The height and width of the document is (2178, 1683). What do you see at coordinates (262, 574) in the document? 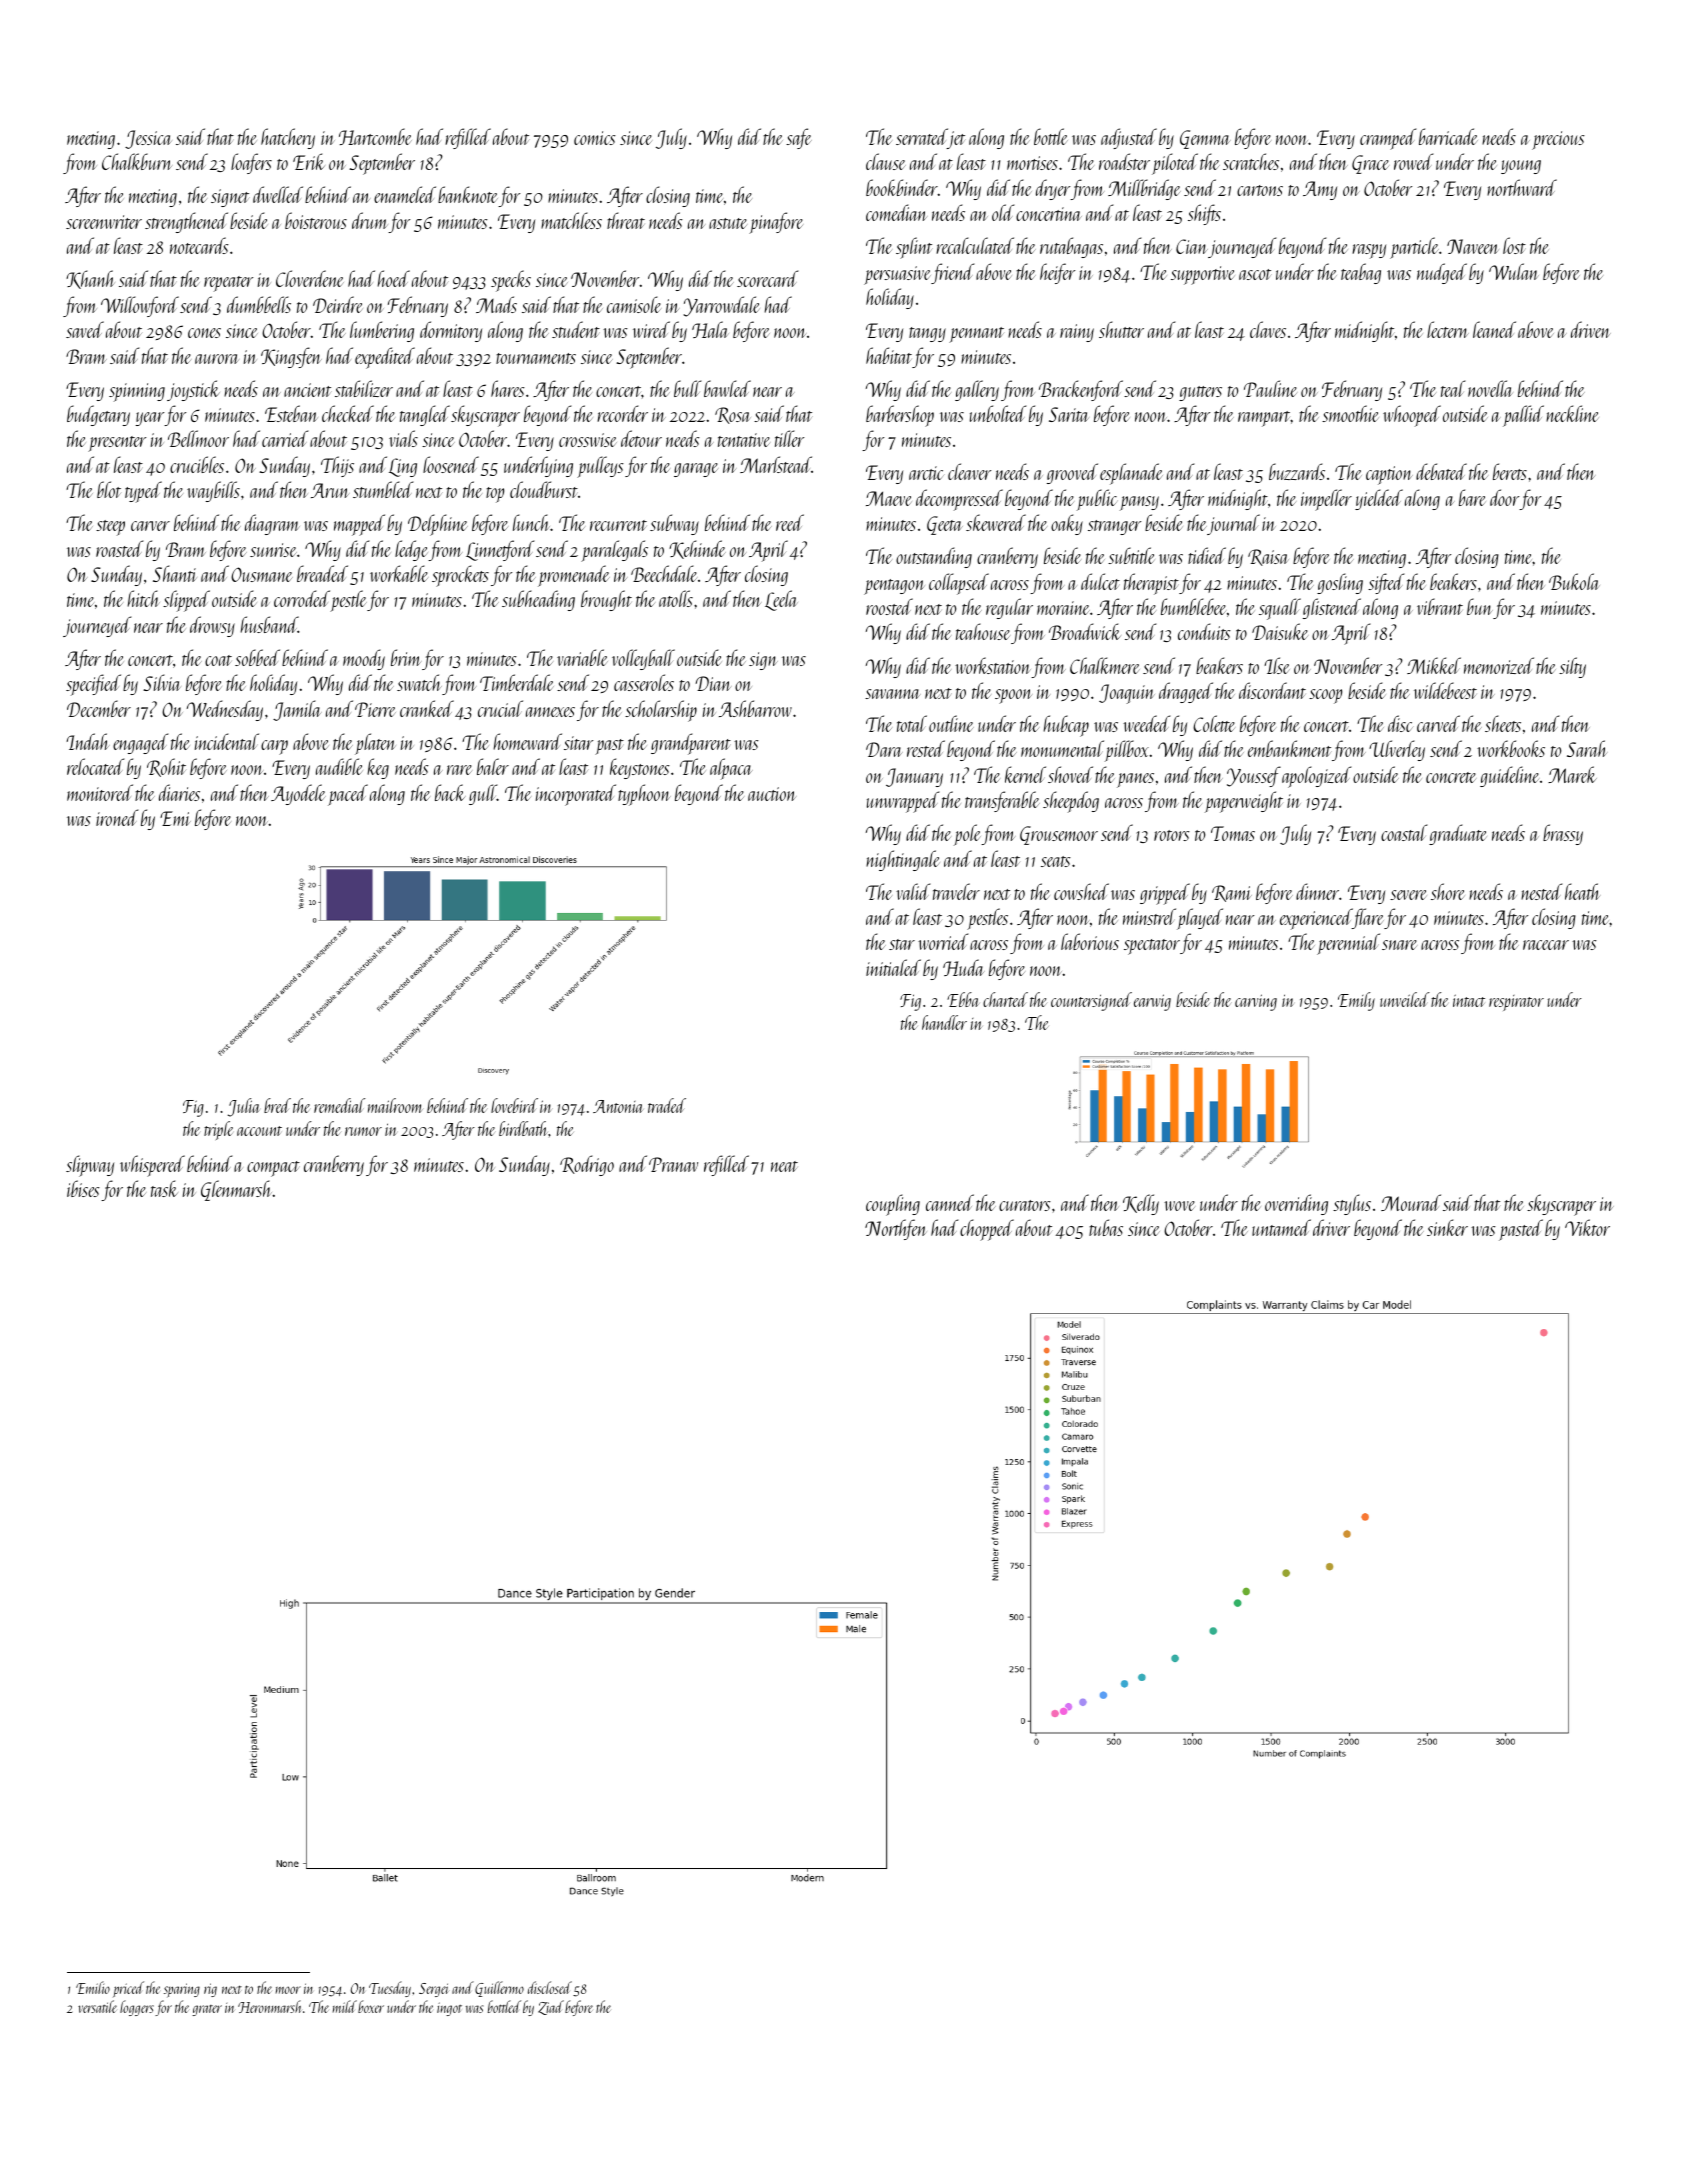
I see `Ousmane` at bounding box center [262, 574].
